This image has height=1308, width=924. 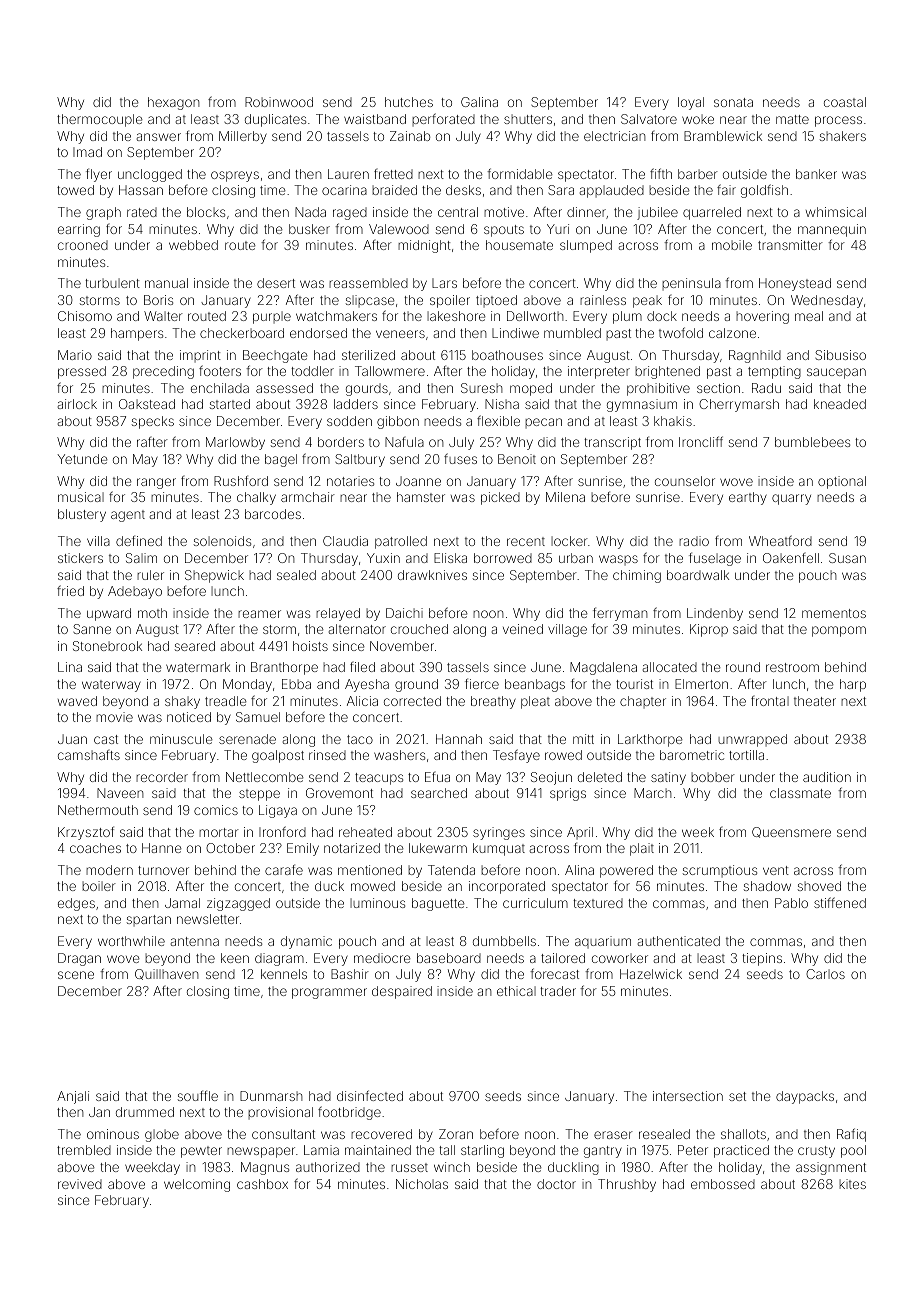 I want to click on transcript, so click(x=612, y=443).
